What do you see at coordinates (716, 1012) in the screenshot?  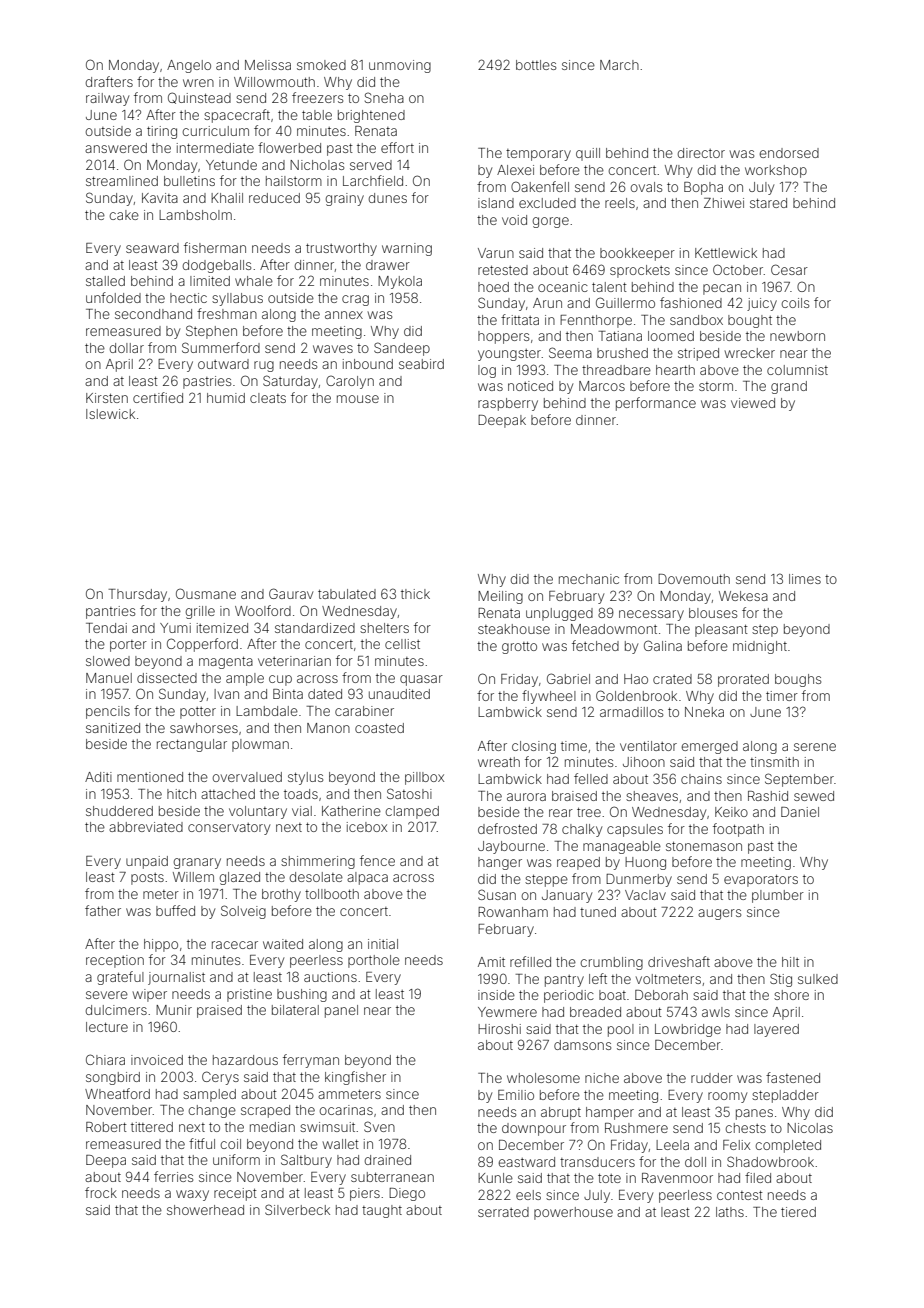 I see `awls` at bounding box center [716, 1012].
